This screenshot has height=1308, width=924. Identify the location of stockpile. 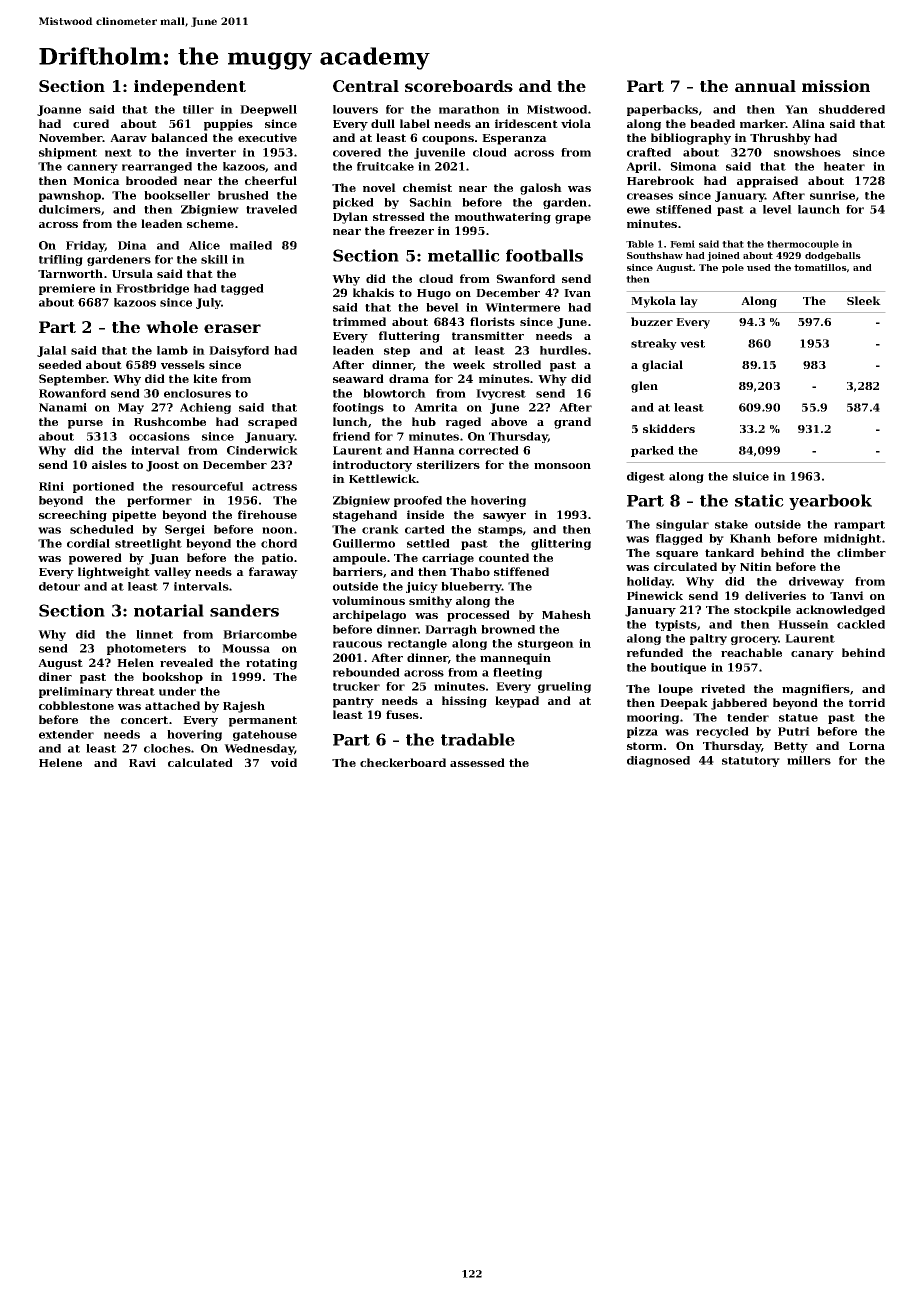
(762, 611).
